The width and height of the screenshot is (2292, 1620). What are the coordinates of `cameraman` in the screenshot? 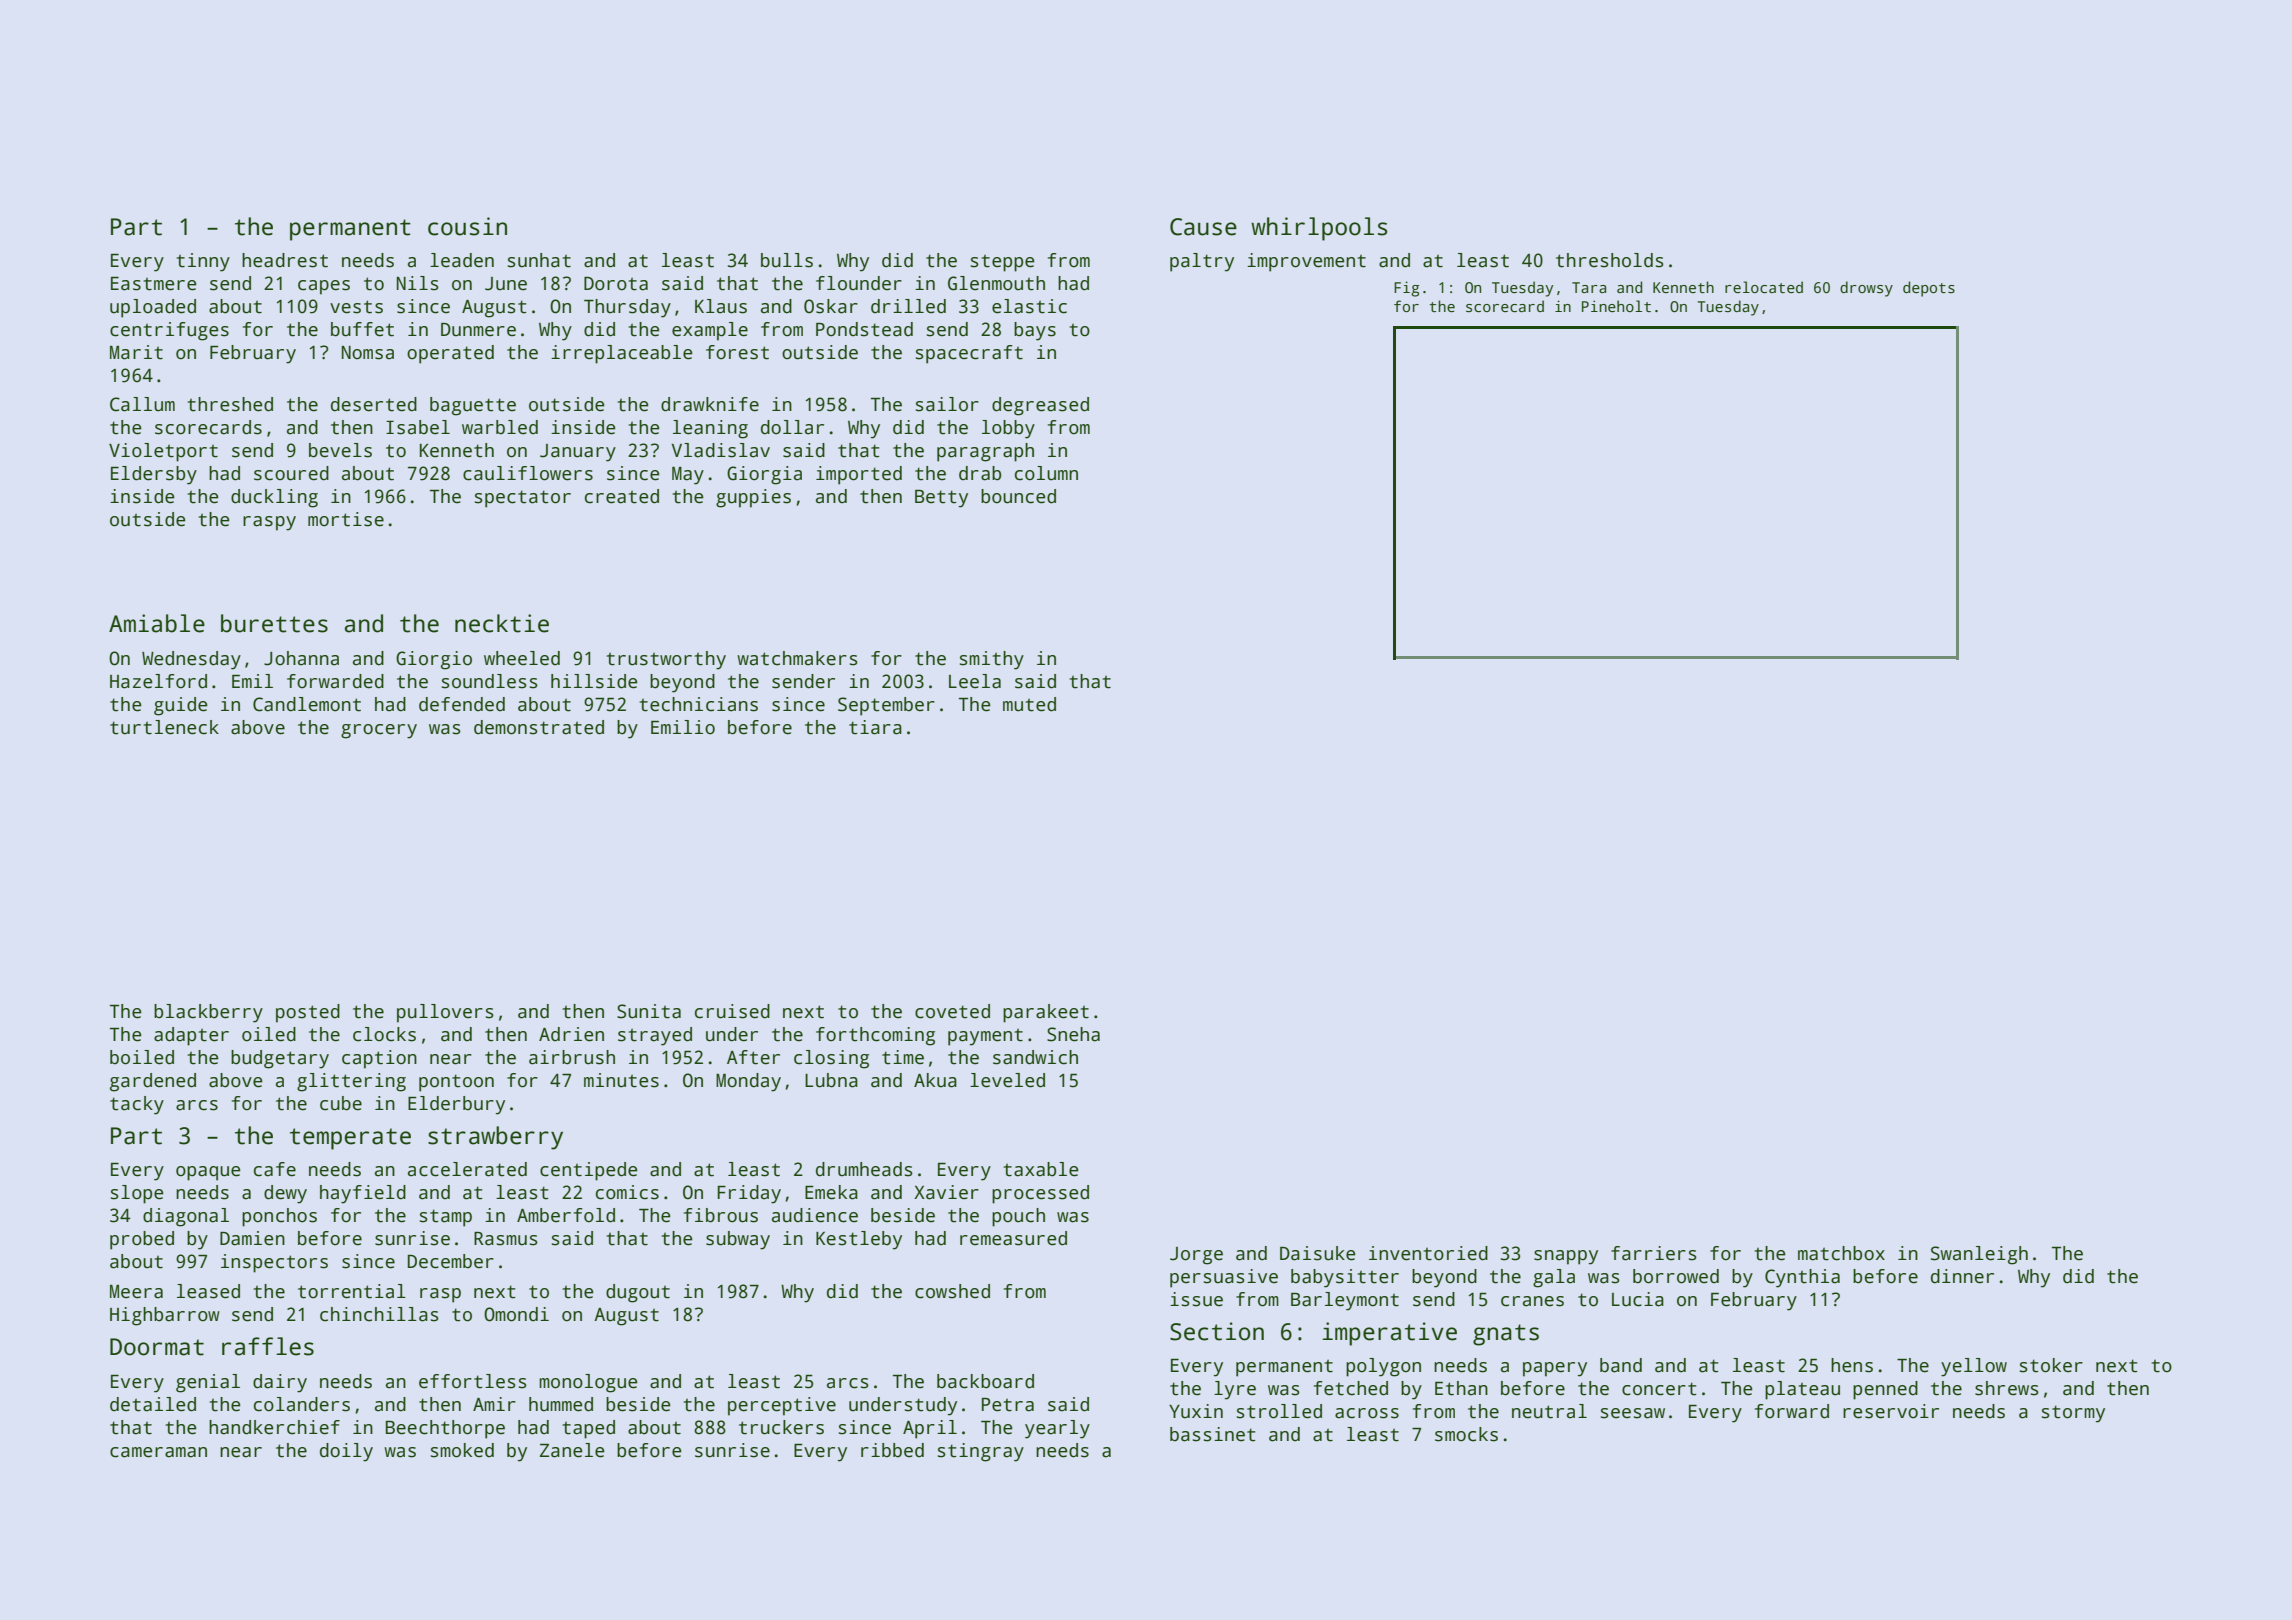 It's located at (158, 1452).
